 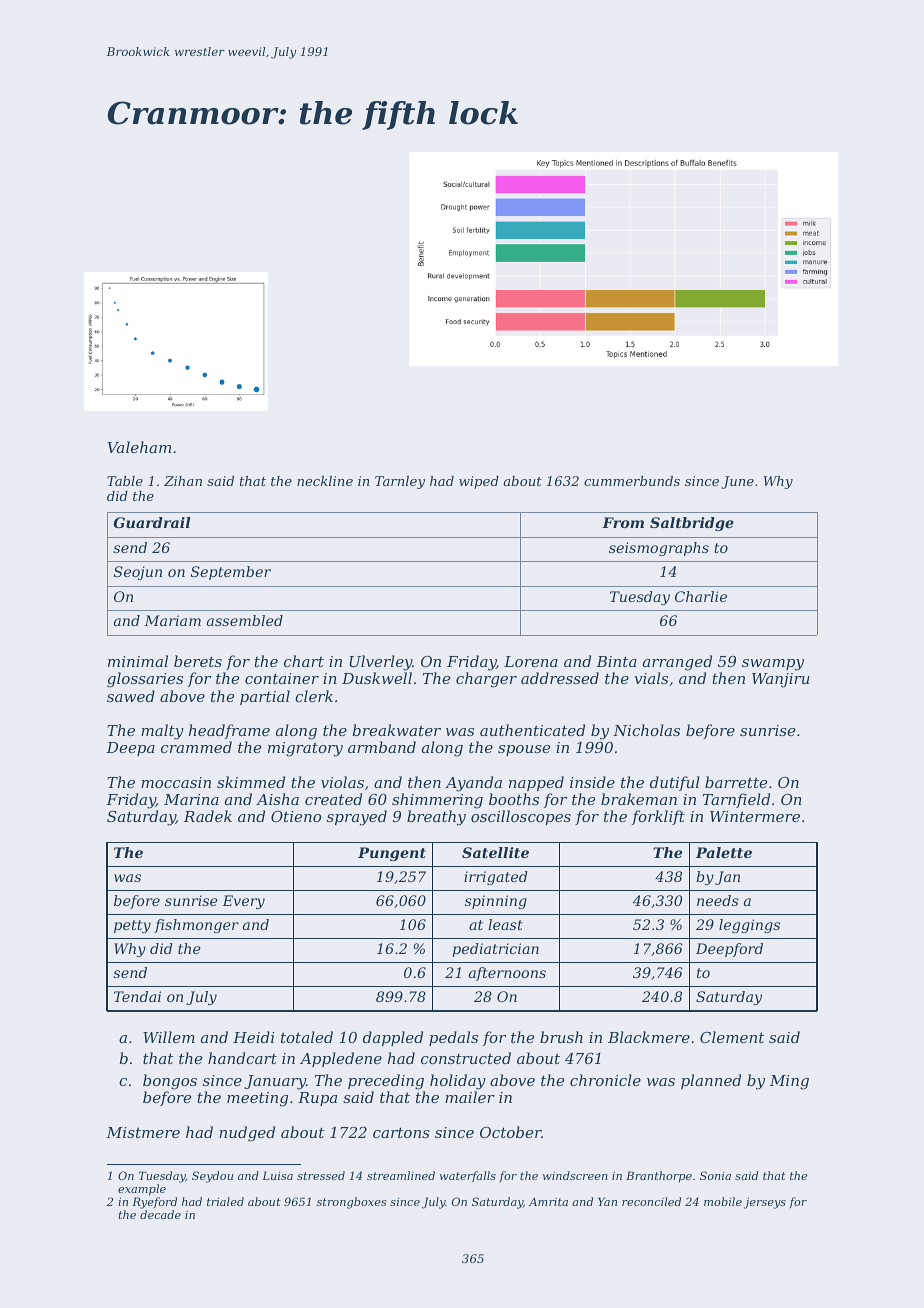 What do you see at coordinates (138, 661) in the screenshot?
I see `minimal` at bounding box center [138, 661].
